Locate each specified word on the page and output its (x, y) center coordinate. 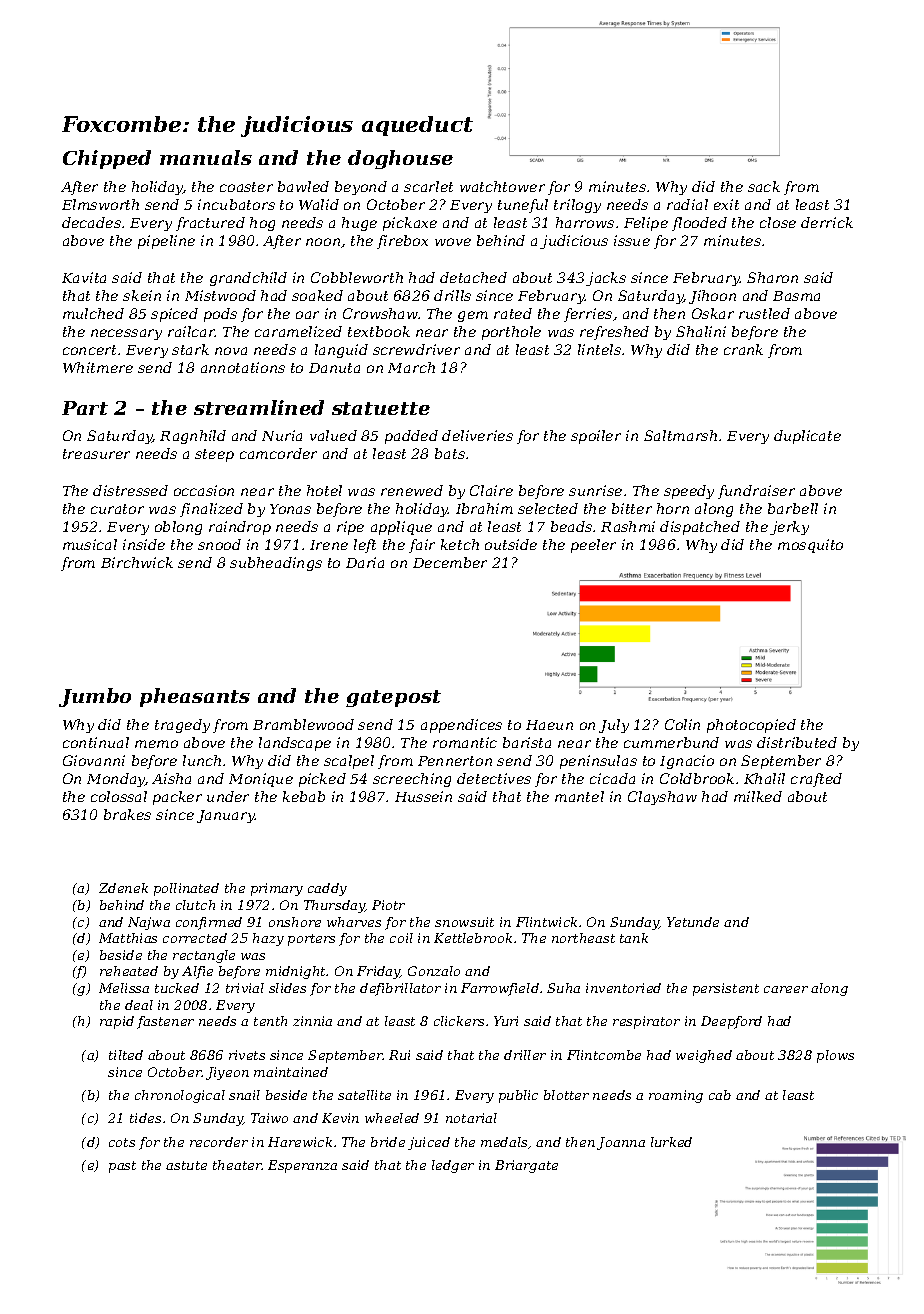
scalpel (349, 762)
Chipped (107, 159)
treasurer (96, 454)
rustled (764, 313)
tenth (270, 1021)
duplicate (807, 437)
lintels (599, 349)
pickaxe (410, 224)
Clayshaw (662, 798)
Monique (261, 780)
